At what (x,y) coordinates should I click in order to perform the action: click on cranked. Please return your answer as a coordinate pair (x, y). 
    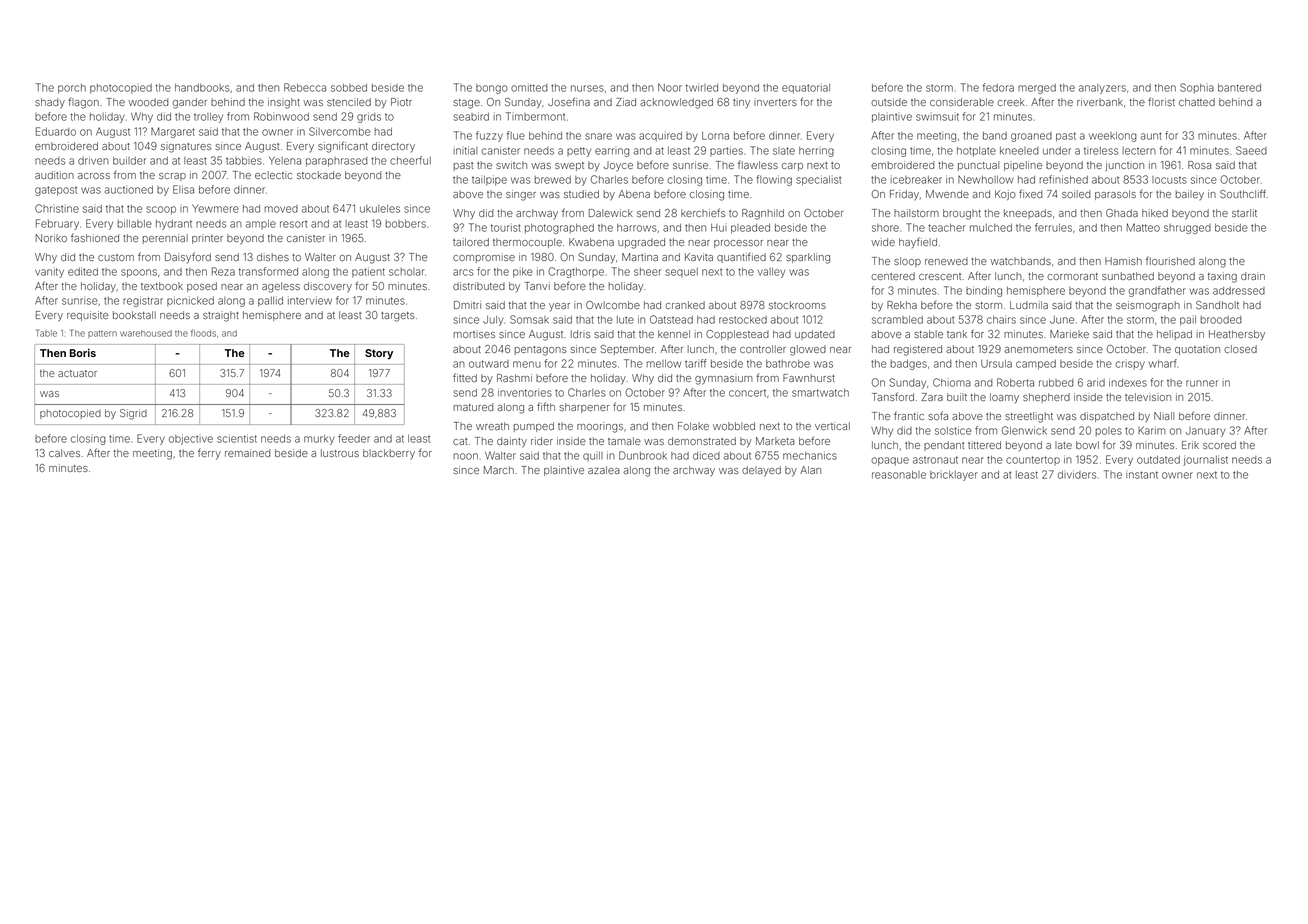
    Looking at the image, I should click on (685, 305).
